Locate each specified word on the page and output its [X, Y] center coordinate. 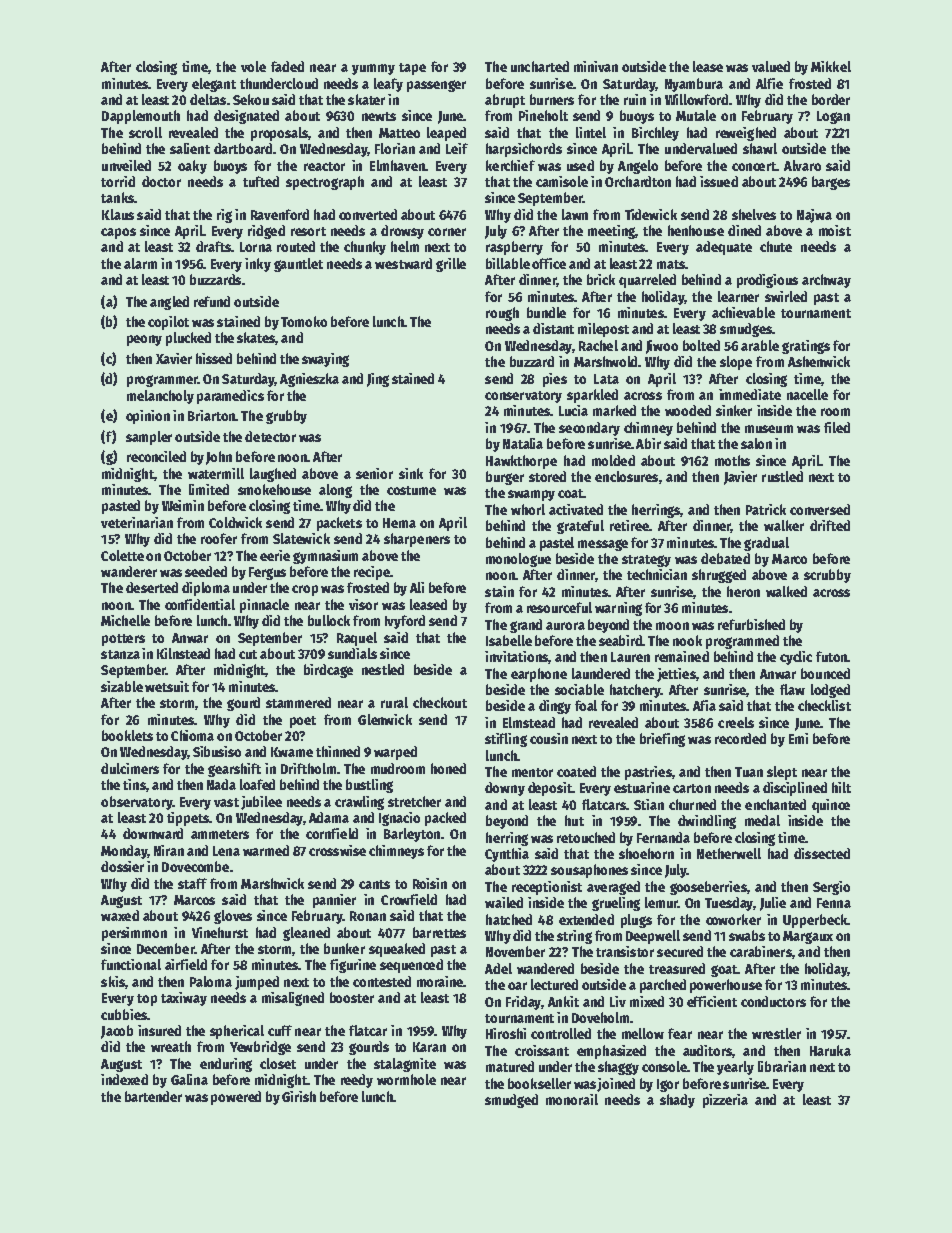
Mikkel [831, 66]
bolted [701, 345]
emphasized [611, 1052]
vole [253, 66]
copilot [168, 323]
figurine [353, 966]
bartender [153, 1096]
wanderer [129, 571]
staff [192, 883]
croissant [542, 1050]
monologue [518, 560]
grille [451, 265]
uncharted [540, 66]
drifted [830, 525]
